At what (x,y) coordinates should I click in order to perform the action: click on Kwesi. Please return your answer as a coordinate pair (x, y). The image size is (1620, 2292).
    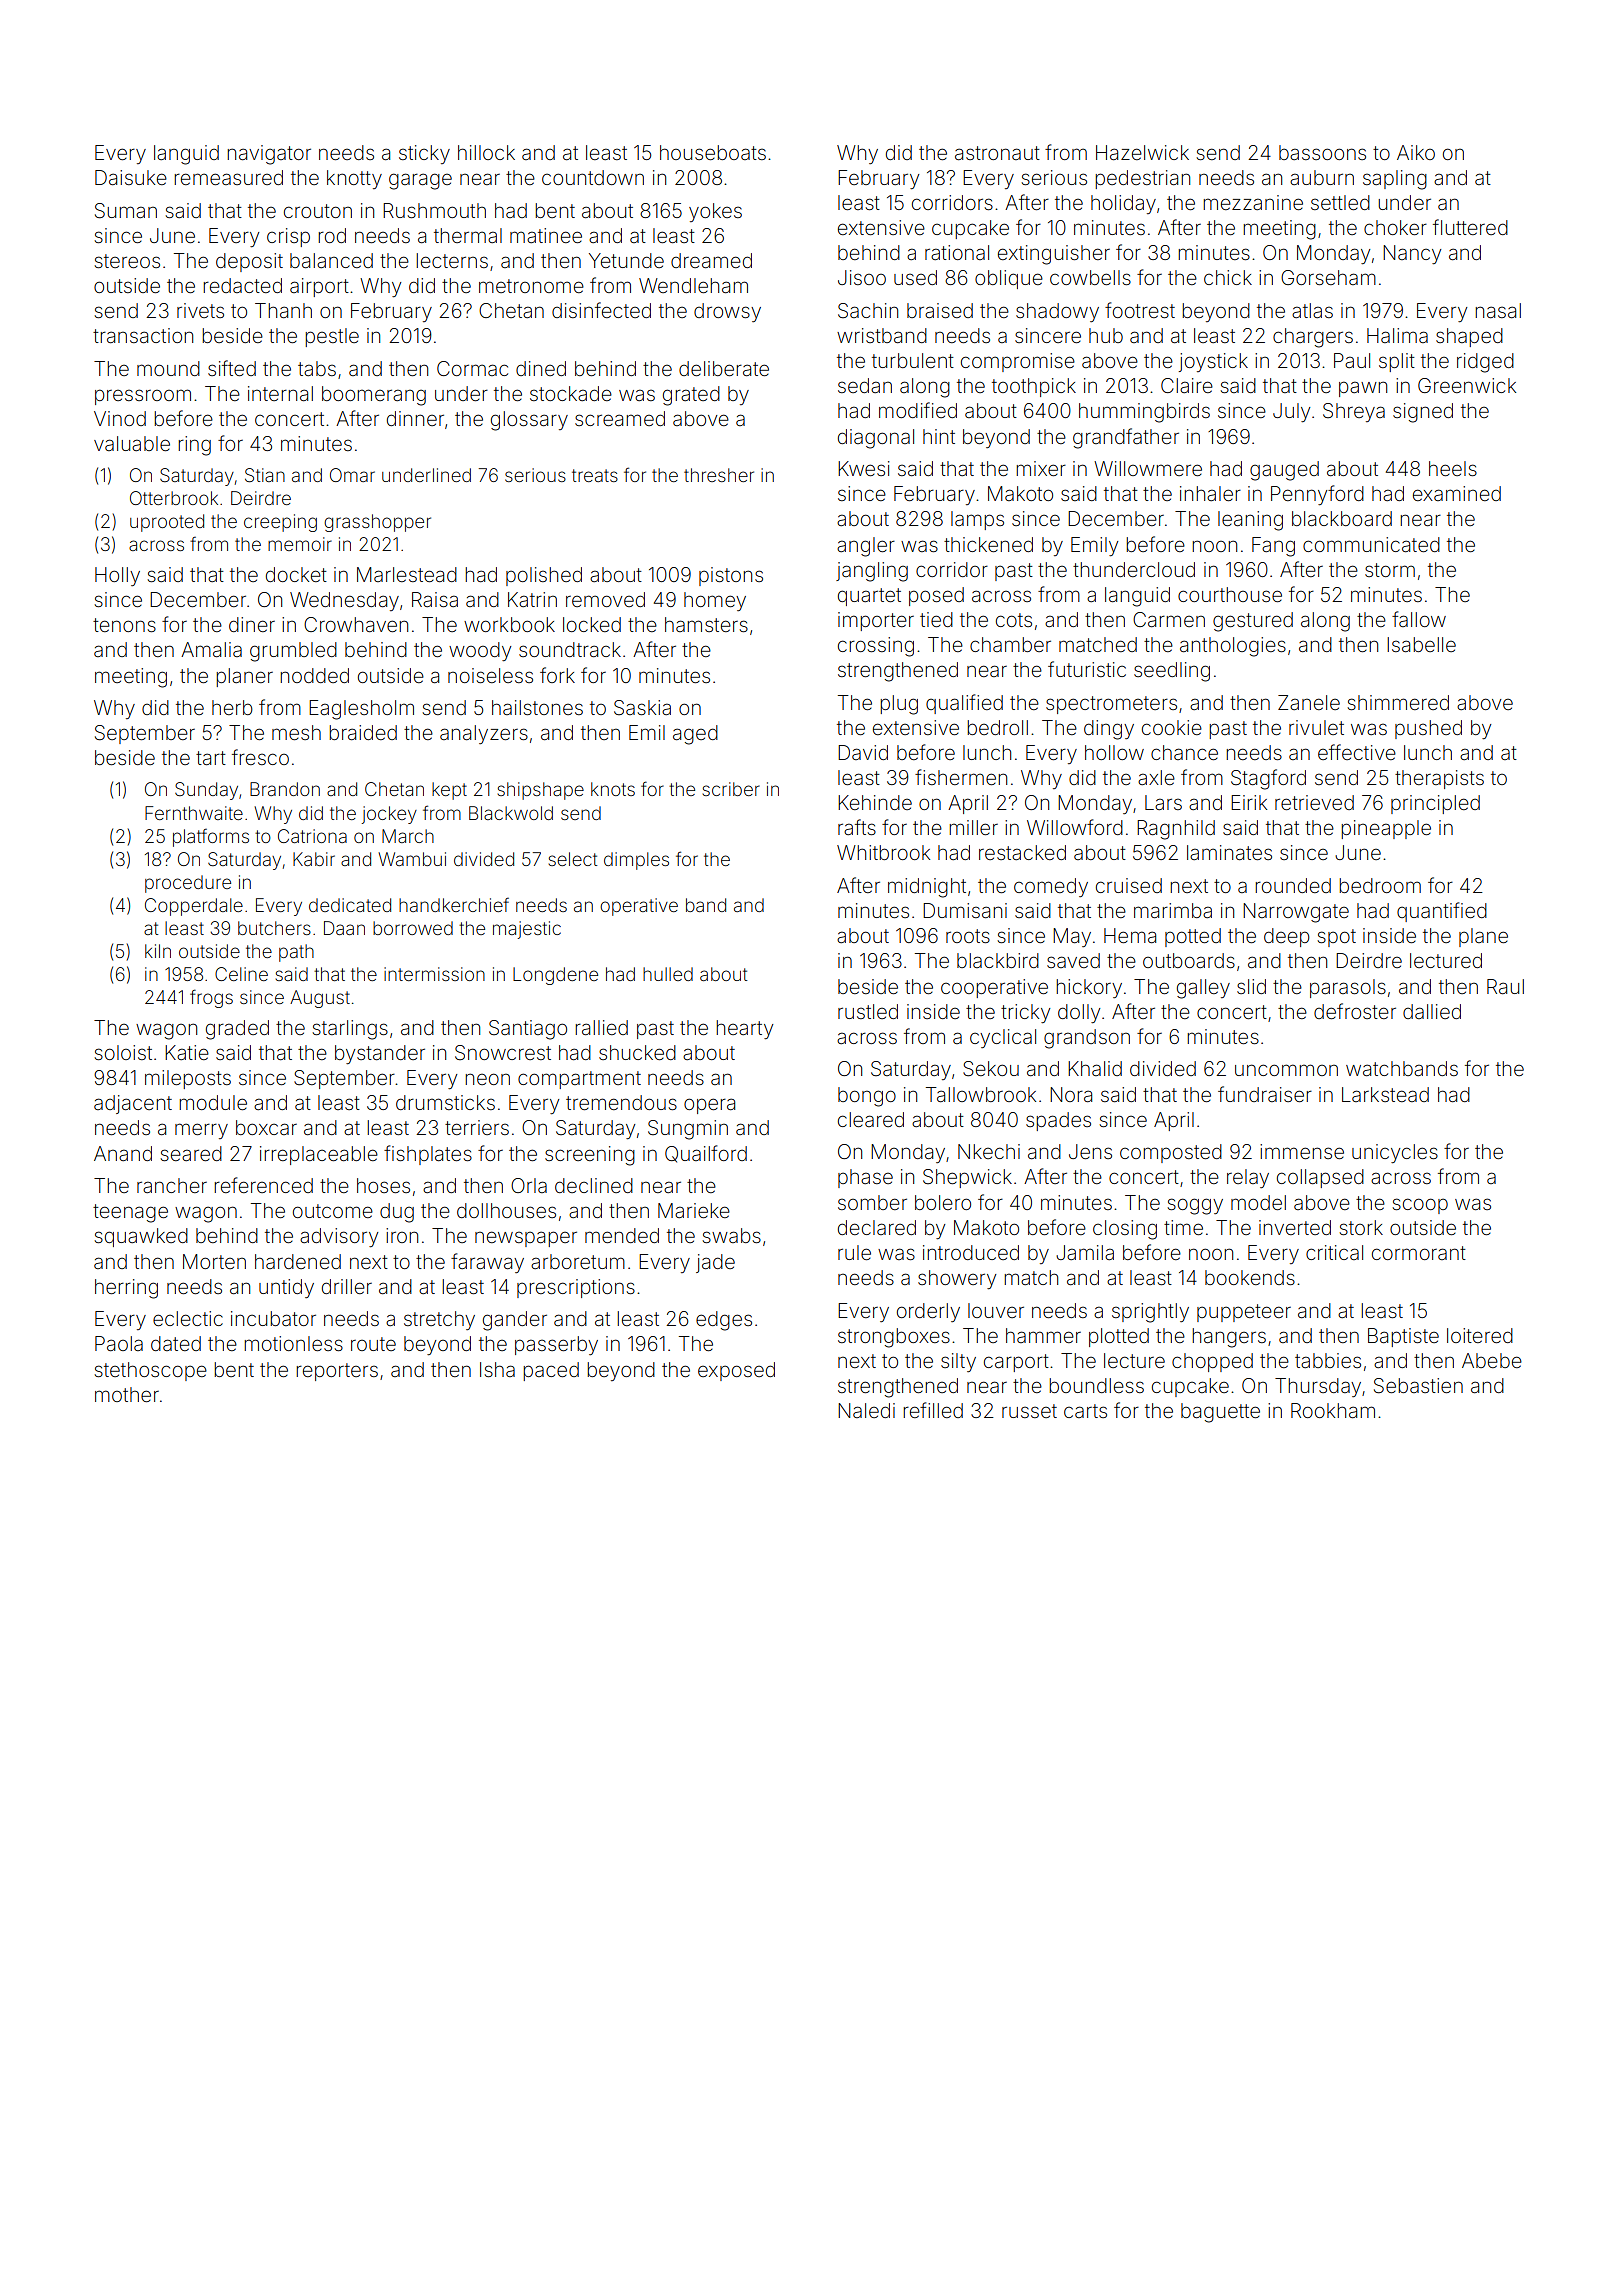
    Looking at the image, I should click on (864, 468).
